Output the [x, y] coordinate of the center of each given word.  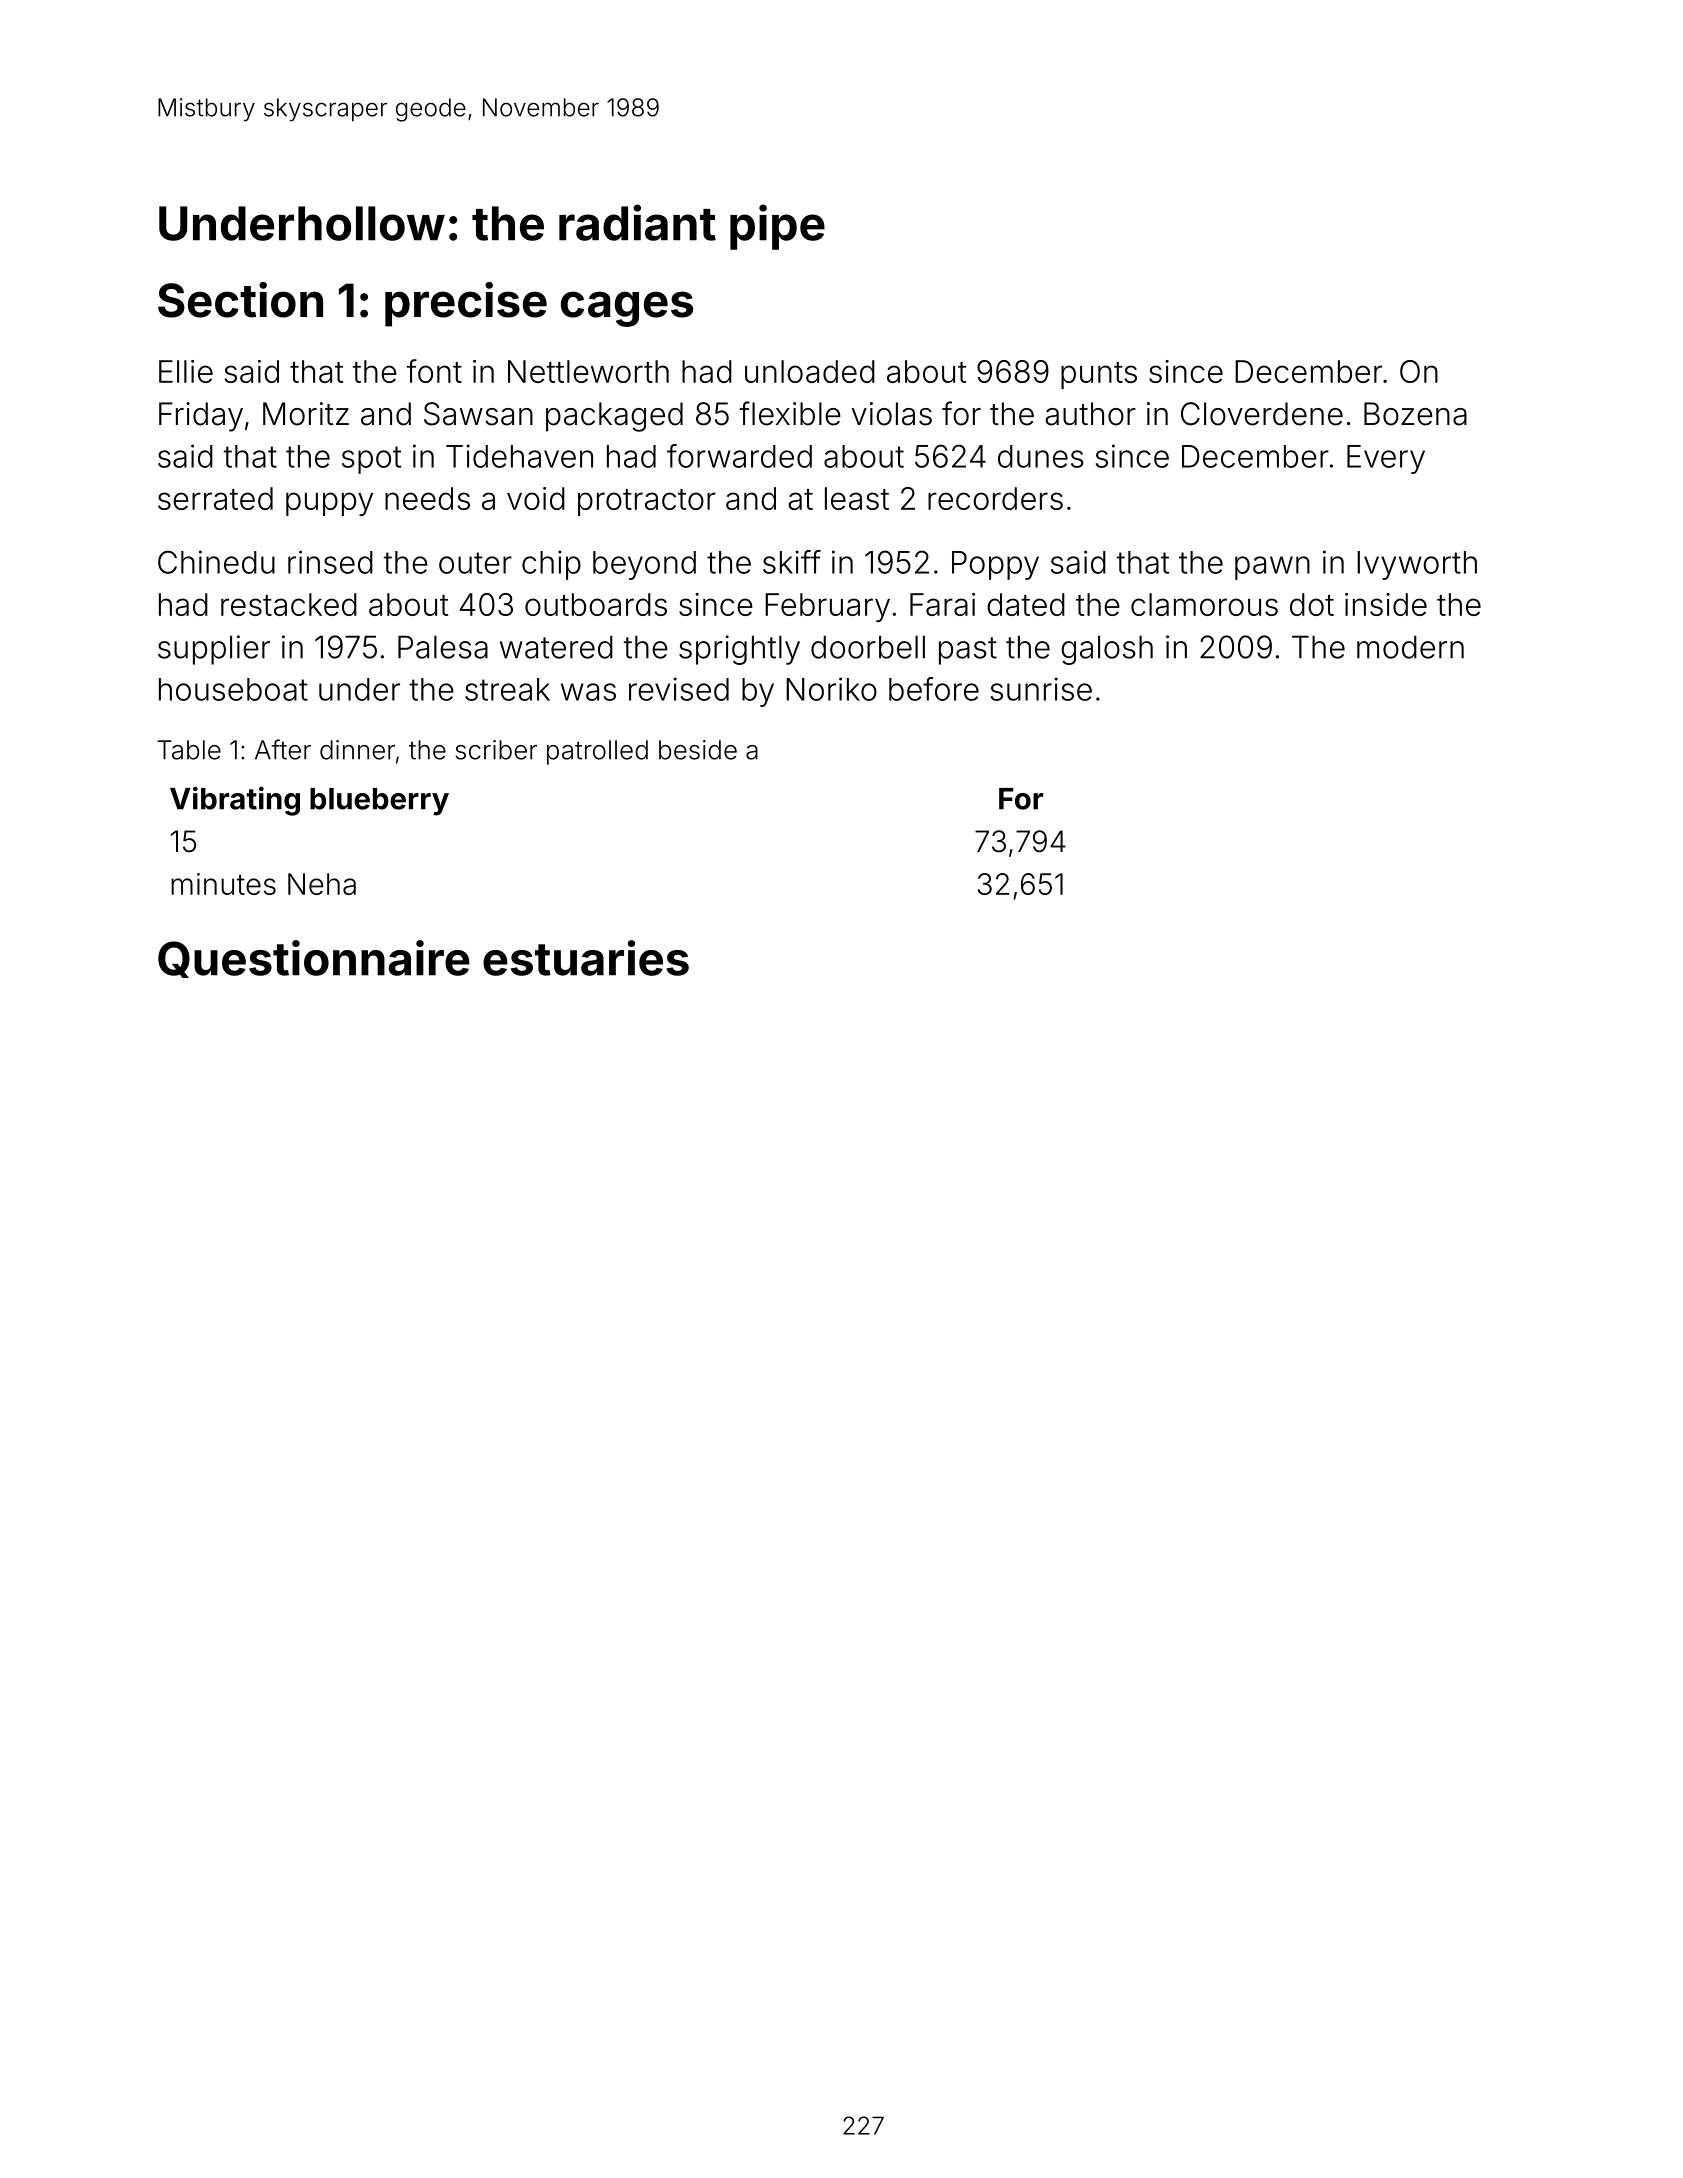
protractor [647, 502]
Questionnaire [314, 959]
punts [1099, 375]
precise [466, 304]
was [588, 692]
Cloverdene [1262, 414]
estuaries [586, 958]
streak [507, 689]
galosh [1107, 650]
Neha [322, 884]
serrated [215, 498]
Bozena [1415, 414]
